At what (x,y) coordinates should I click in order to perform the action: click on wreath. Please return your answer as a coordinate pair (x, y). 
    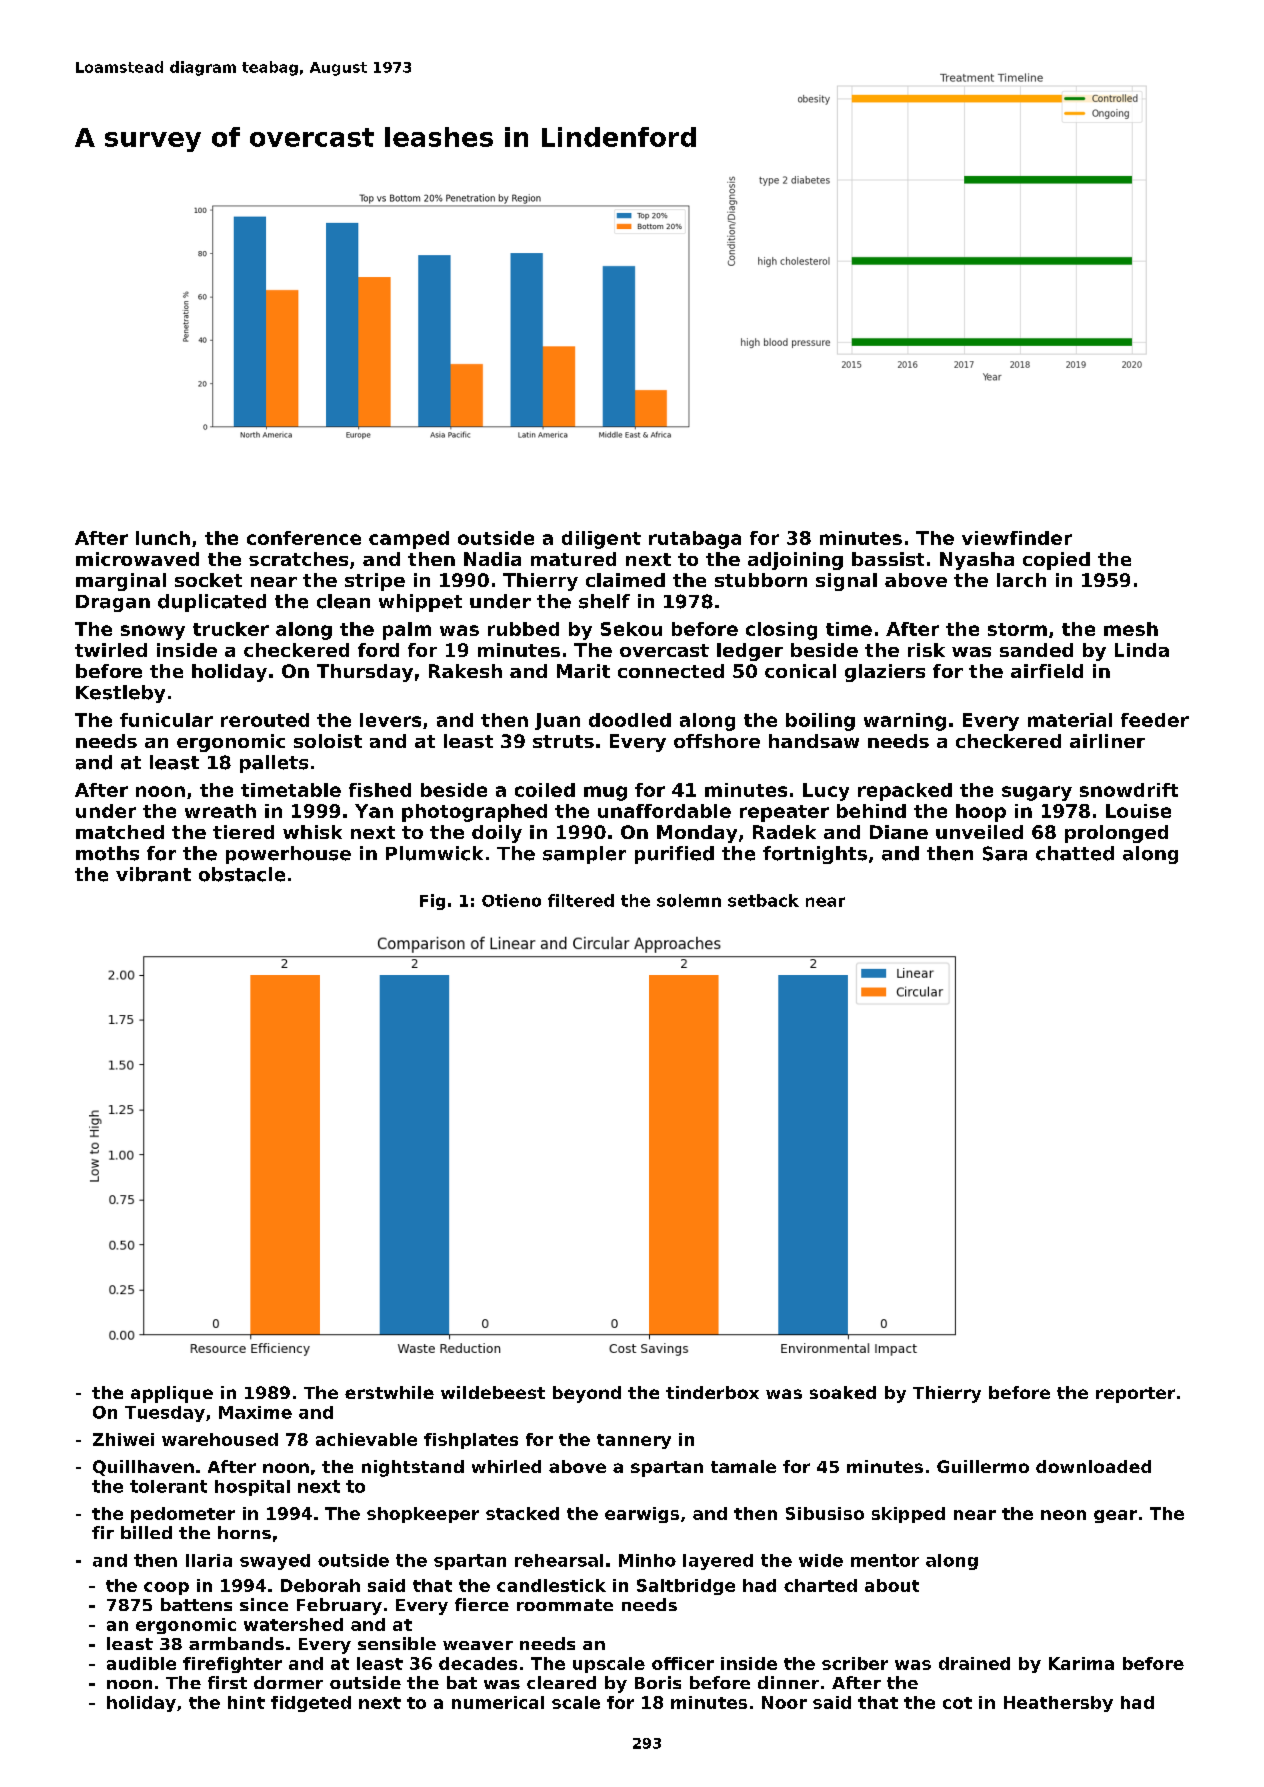
    Looking at the image, I should click on (220, 811).
